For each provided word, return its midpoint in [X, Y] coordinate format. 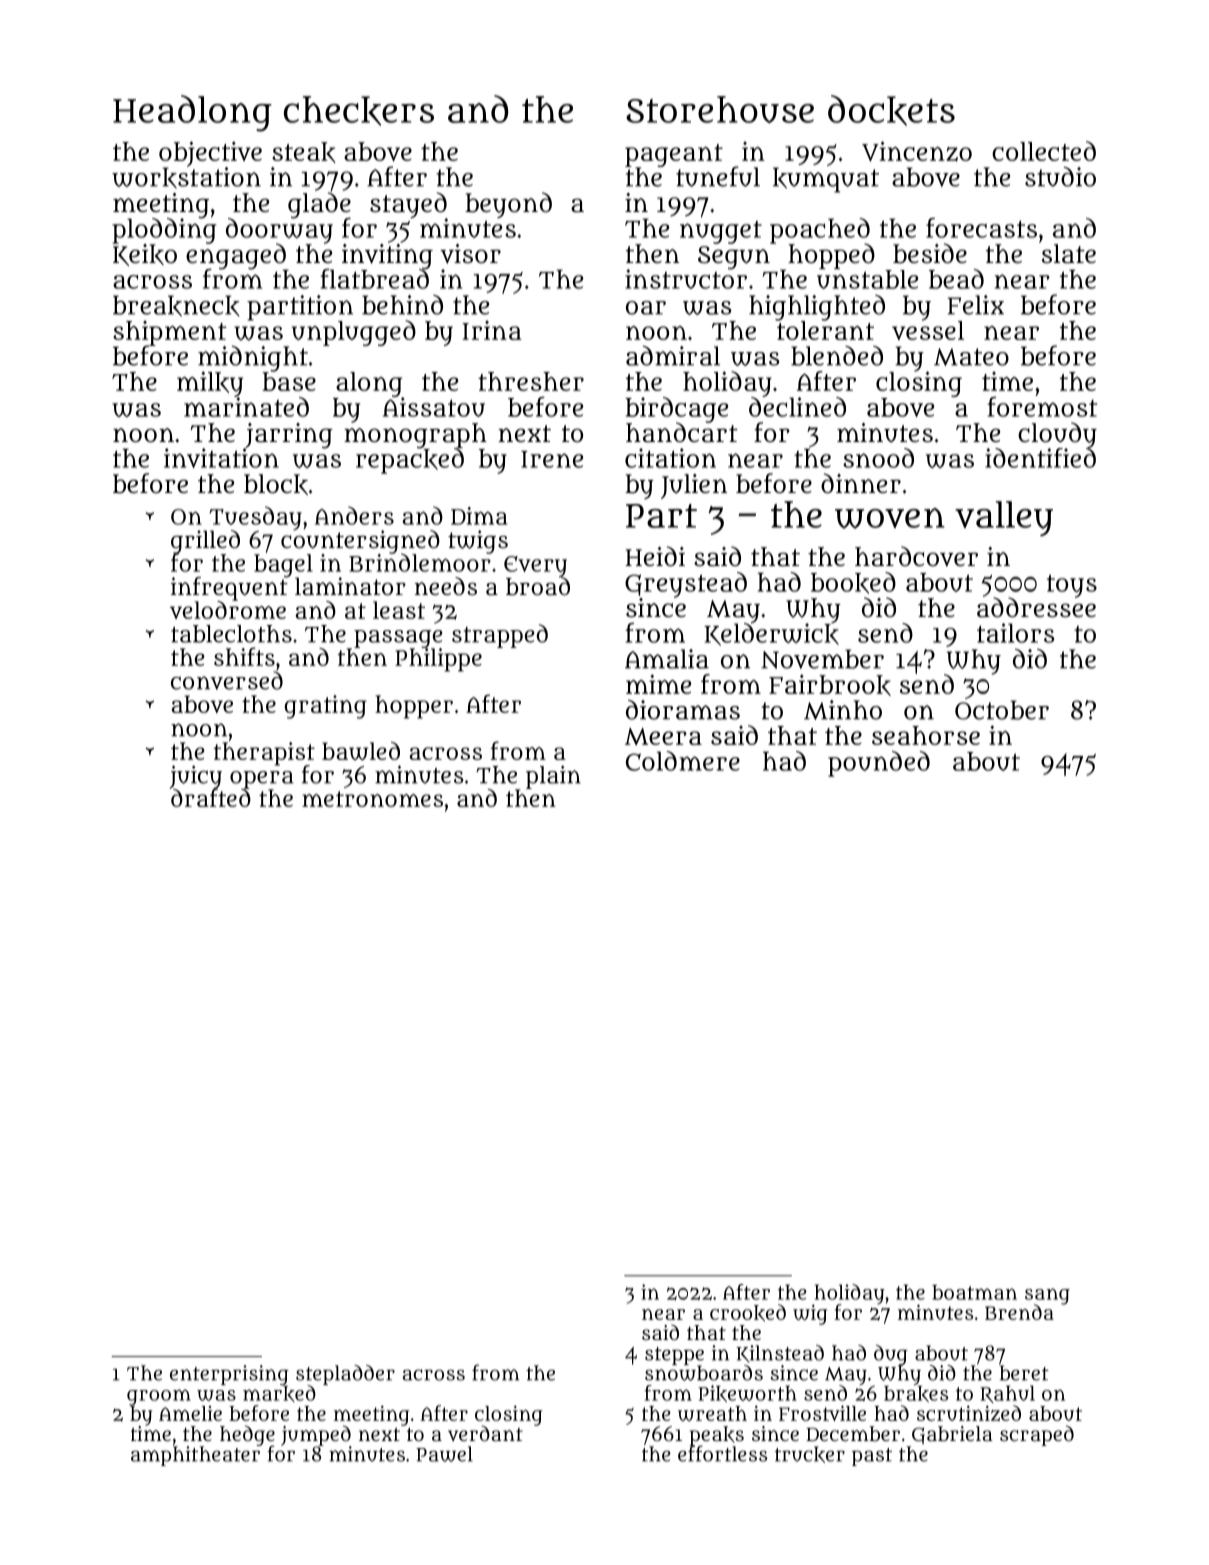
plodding [164, 231]
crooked [748, 1313]
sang [1047, 1296]
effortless [722, 1454]
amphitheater [195, 1456]
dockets [891, 110]
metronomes [372, 799]
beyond [508, 205]
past [872, 1457]
